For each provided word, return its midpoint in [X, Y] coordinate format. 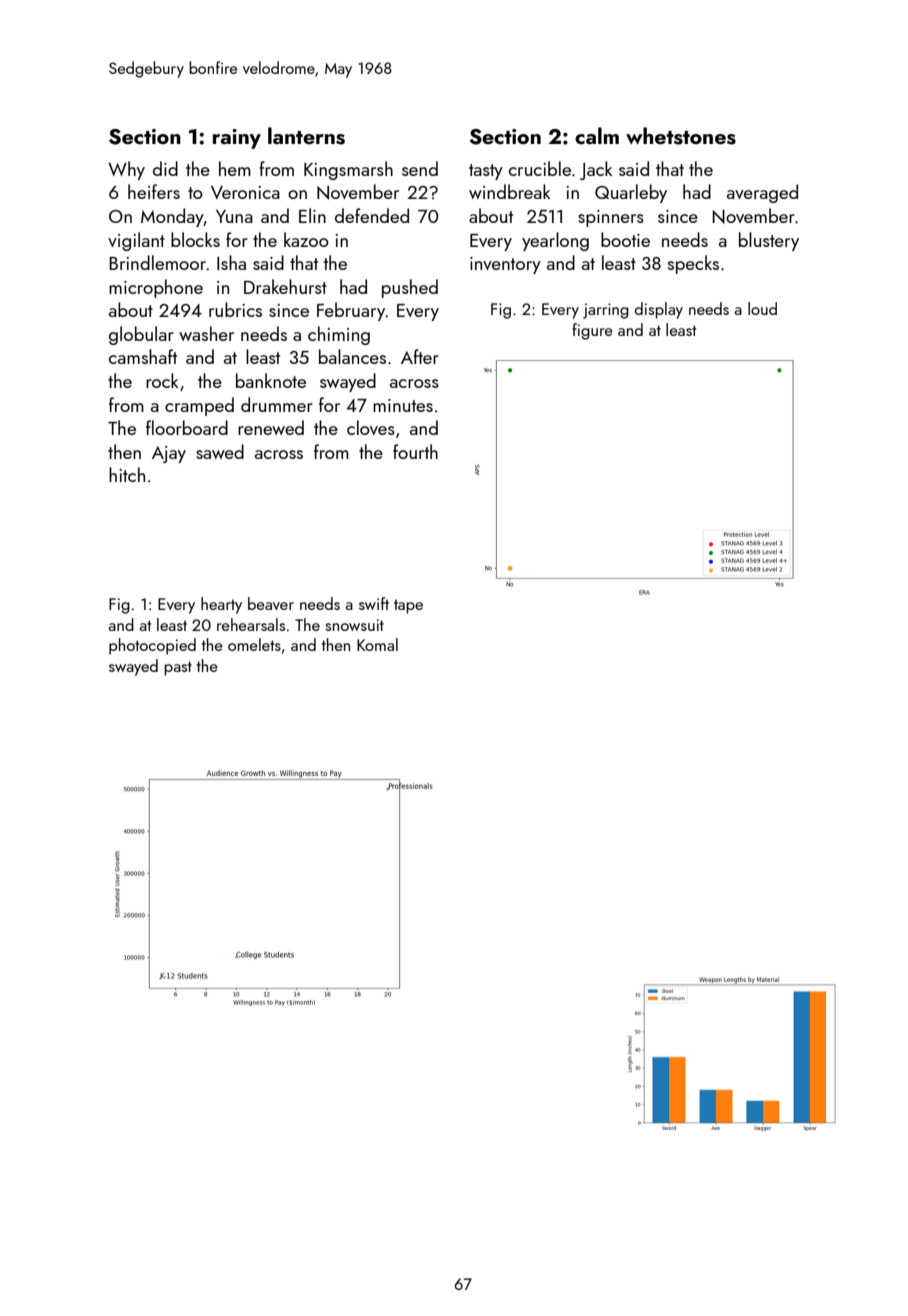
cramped [199, 406]
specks [693, 264]
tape [408, 606]
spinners [611, 218]
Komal [377, 644]
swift [374, 603]
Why [126, 170]
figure [592, 331]
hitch [127, 474]
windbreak [510, 191]
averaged [762, 193]
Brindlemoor [157, 262]
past [178, 668]
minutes [403, 405]
